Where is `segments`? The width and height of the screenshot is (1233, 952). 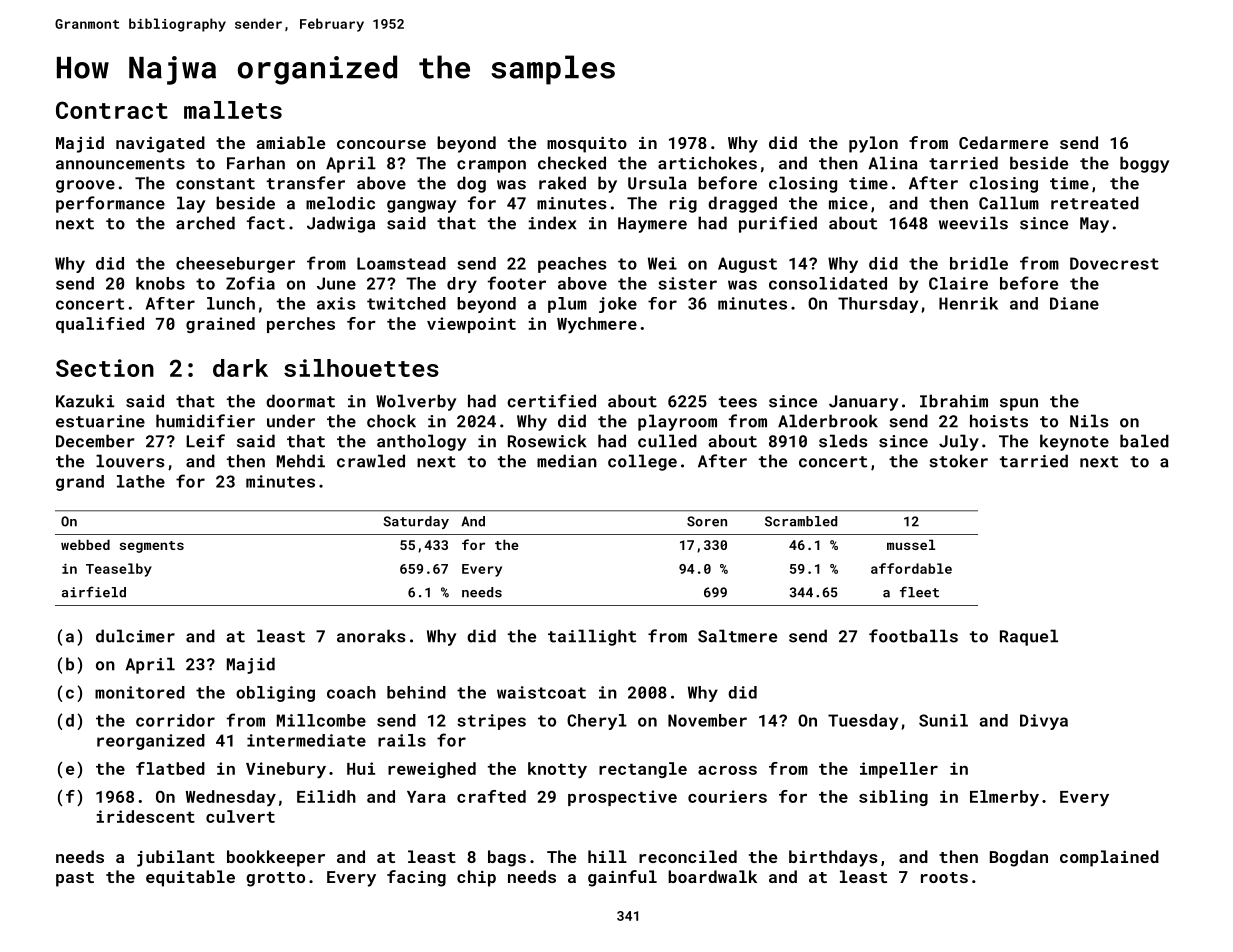 segments is located at coordinates (152, 547).
